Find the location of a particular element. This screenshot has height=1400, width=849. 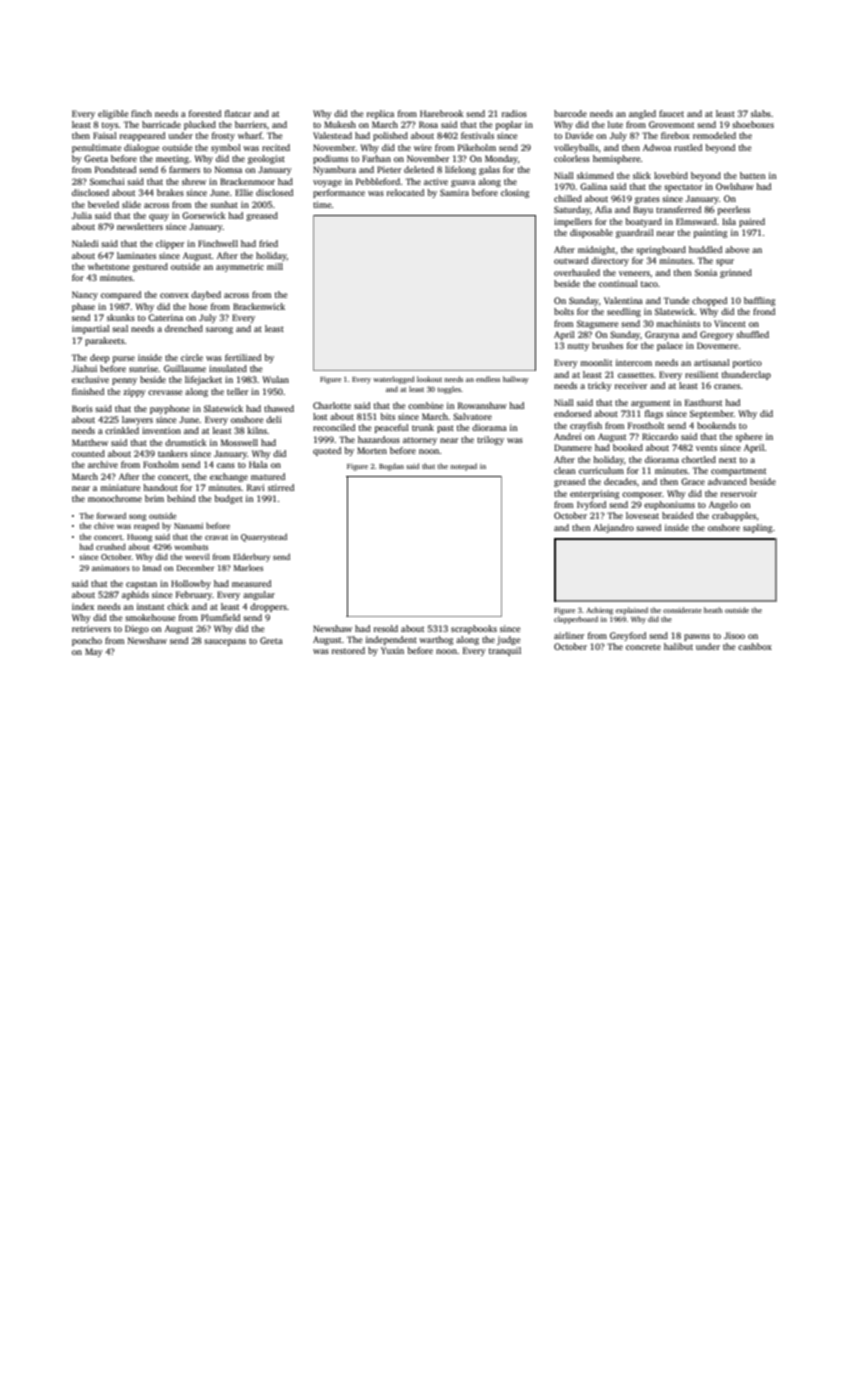

September is located at coordinates (712, 414).
